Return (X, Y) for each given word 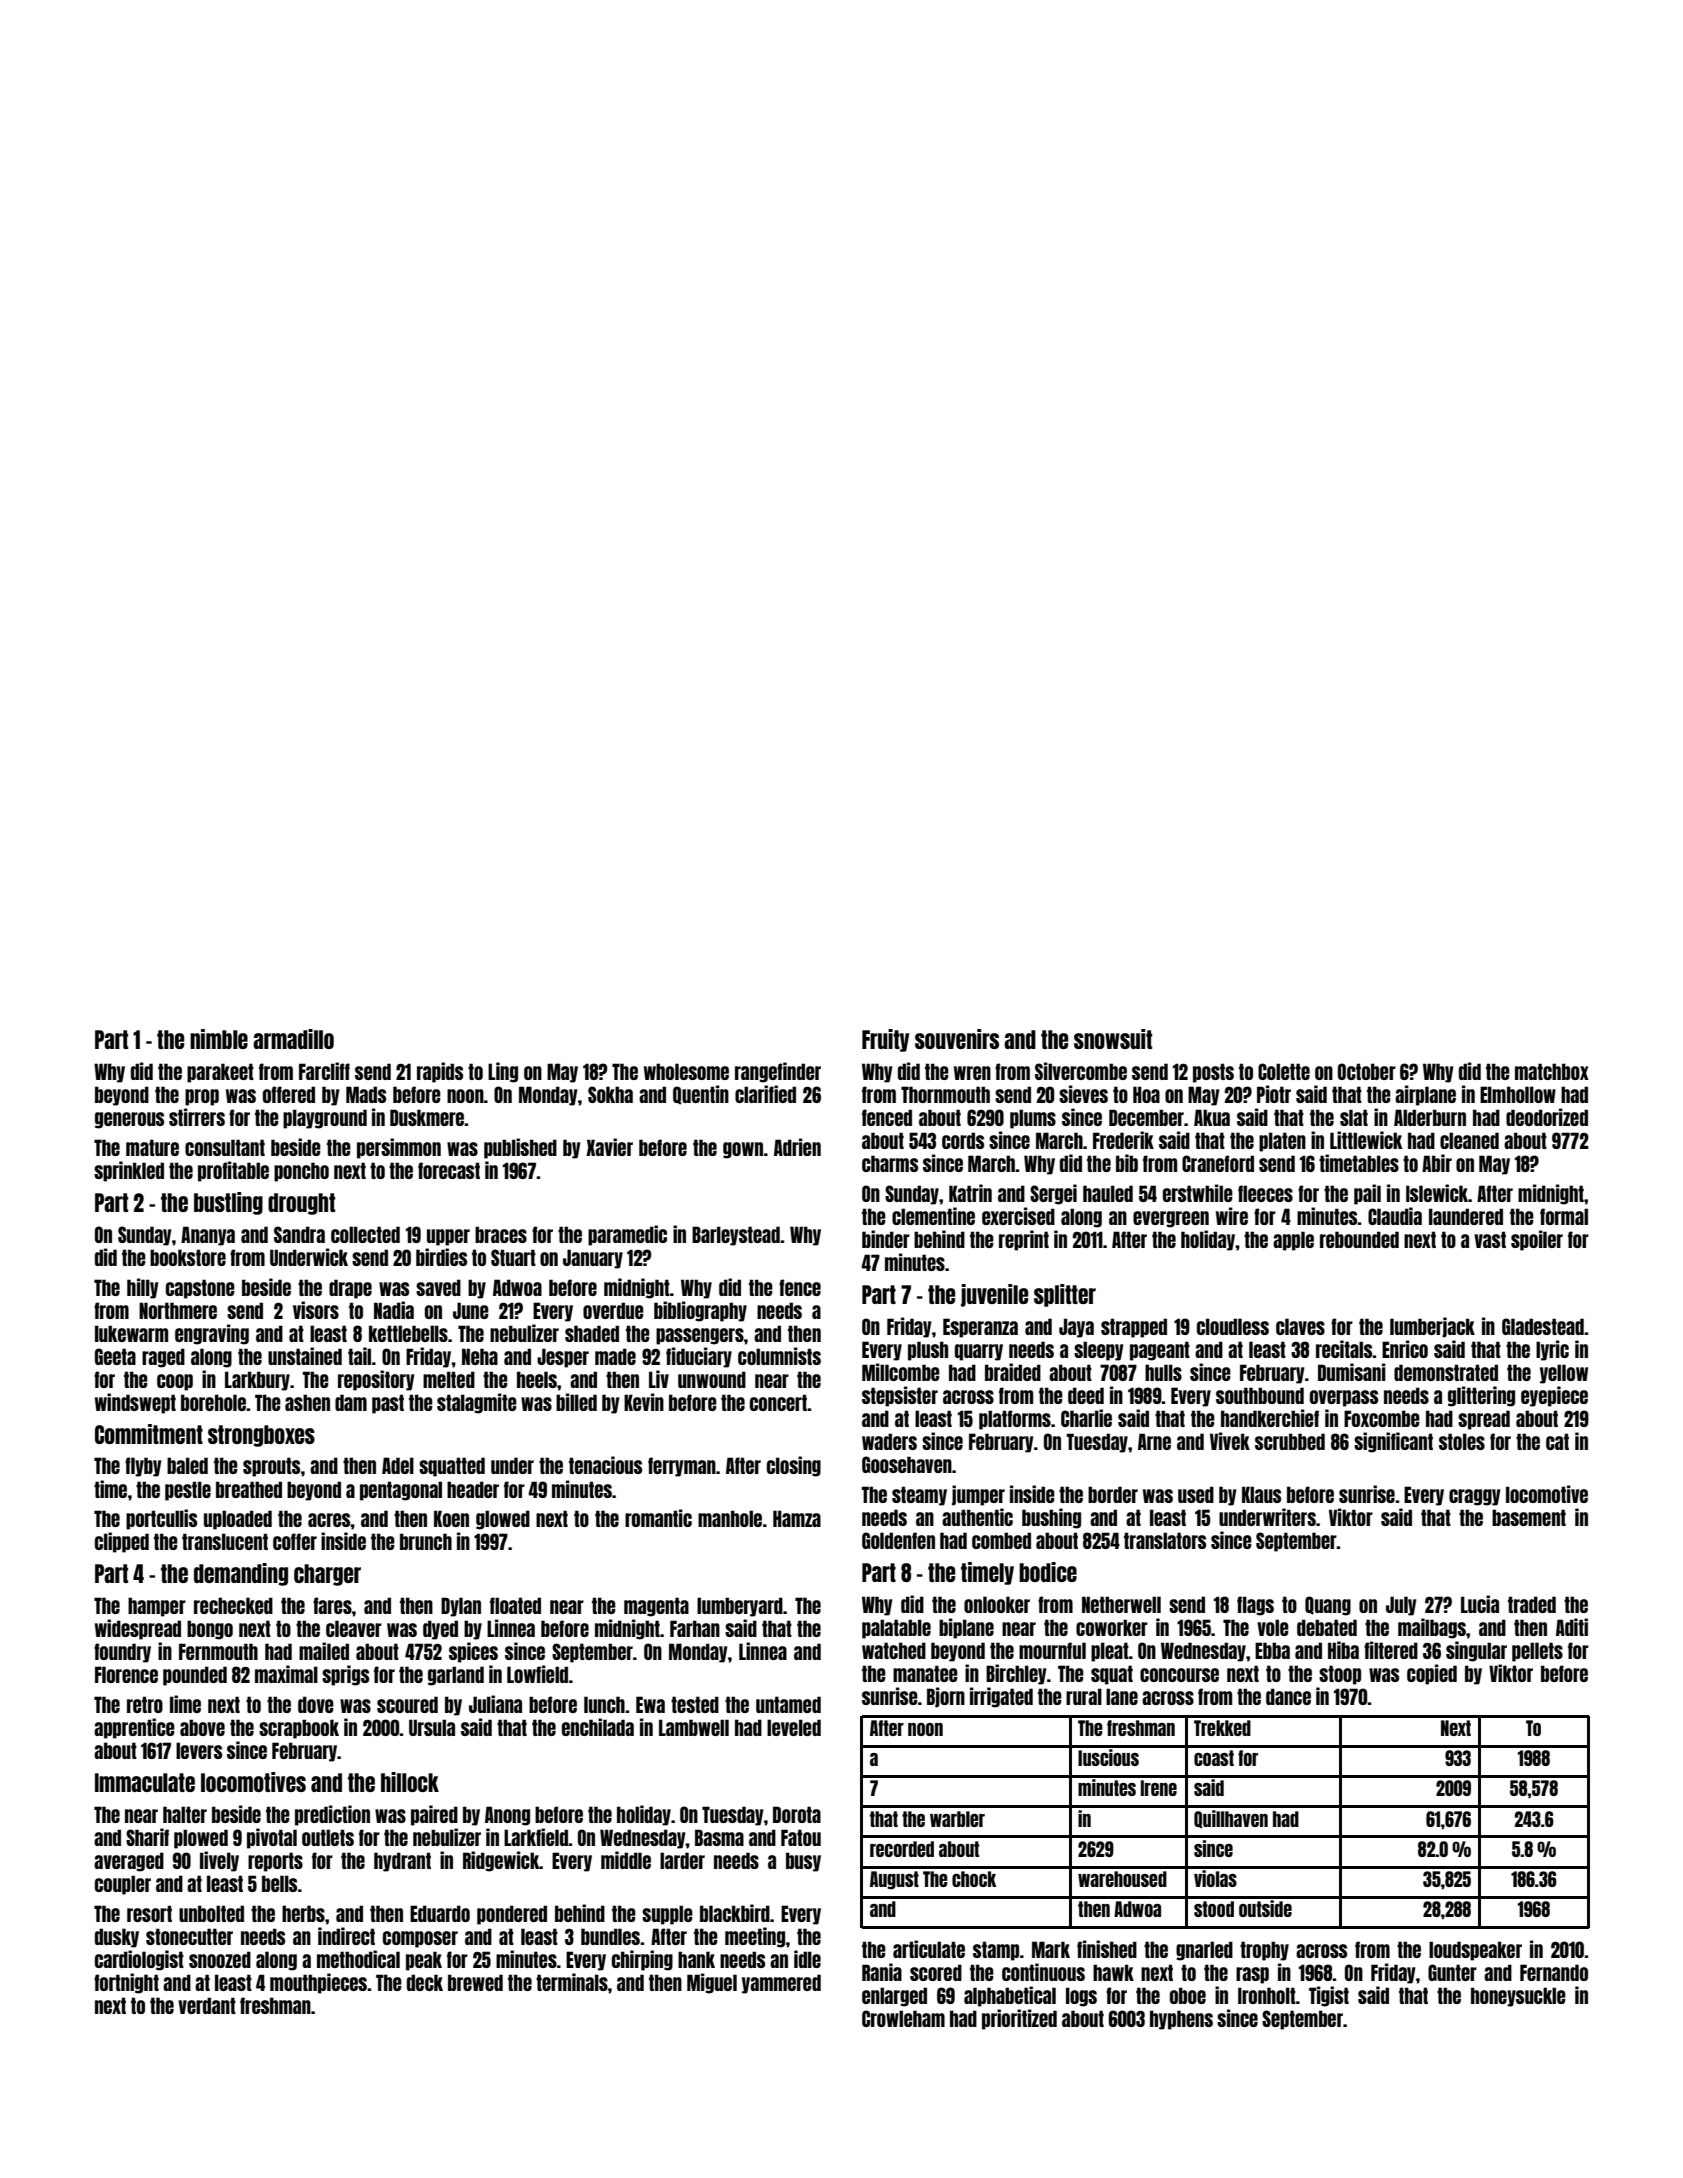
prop (202, 1097)
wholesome (686, 1071)
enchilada (598, 1727)
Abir (1437, 1163)
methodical (358, 1959)
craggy (1475, 1497)
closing (794, 1466)
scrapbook (299, 1729)
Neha (480, 1356)
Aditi (1572, 1627)
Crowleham (903, 2018)
